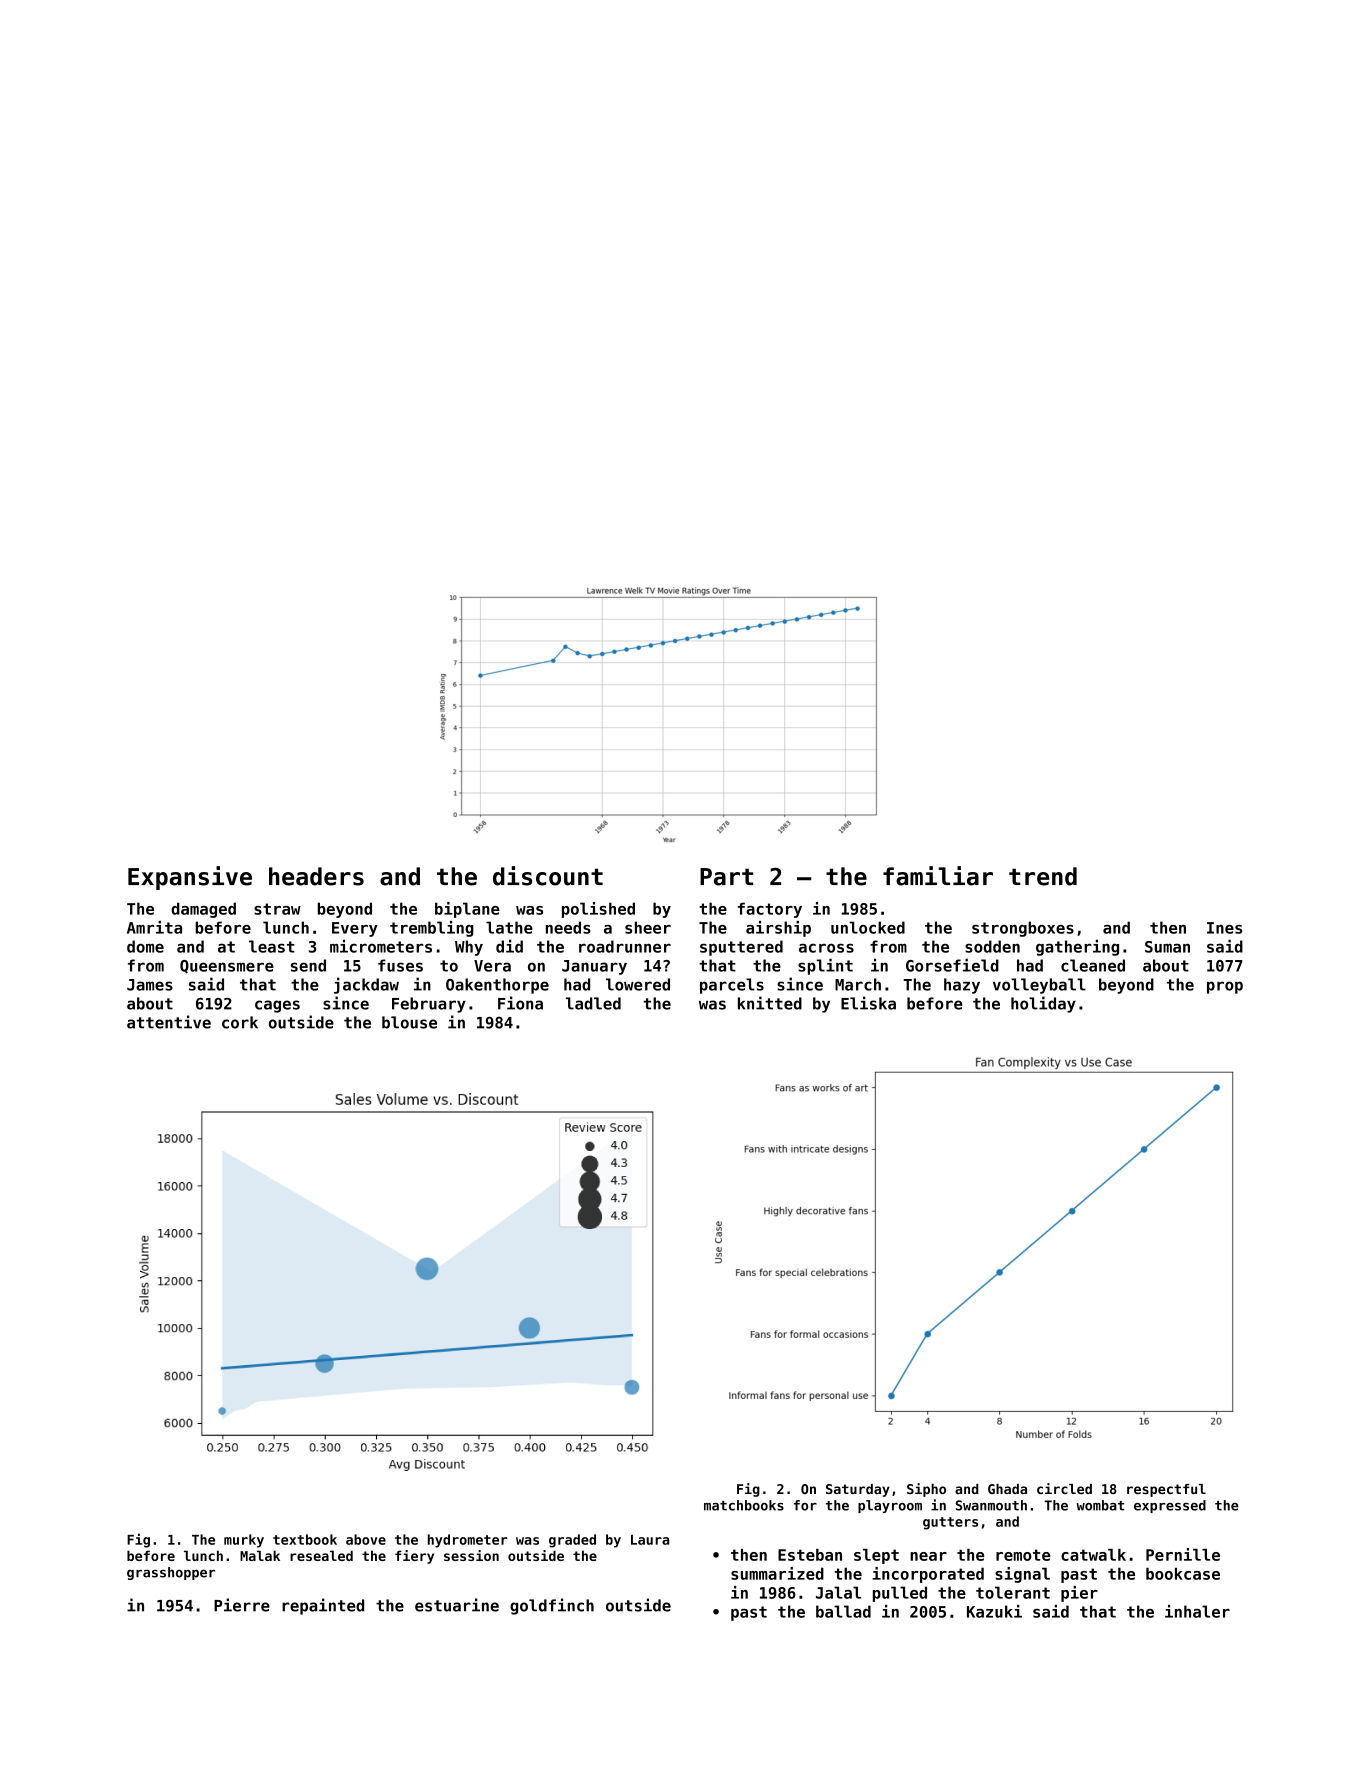 This image has height=1772, width=1370. What do you see at coordinates (468, 1541) in the image?
I see `hydrometer` at bounding box center [468, 1541].
